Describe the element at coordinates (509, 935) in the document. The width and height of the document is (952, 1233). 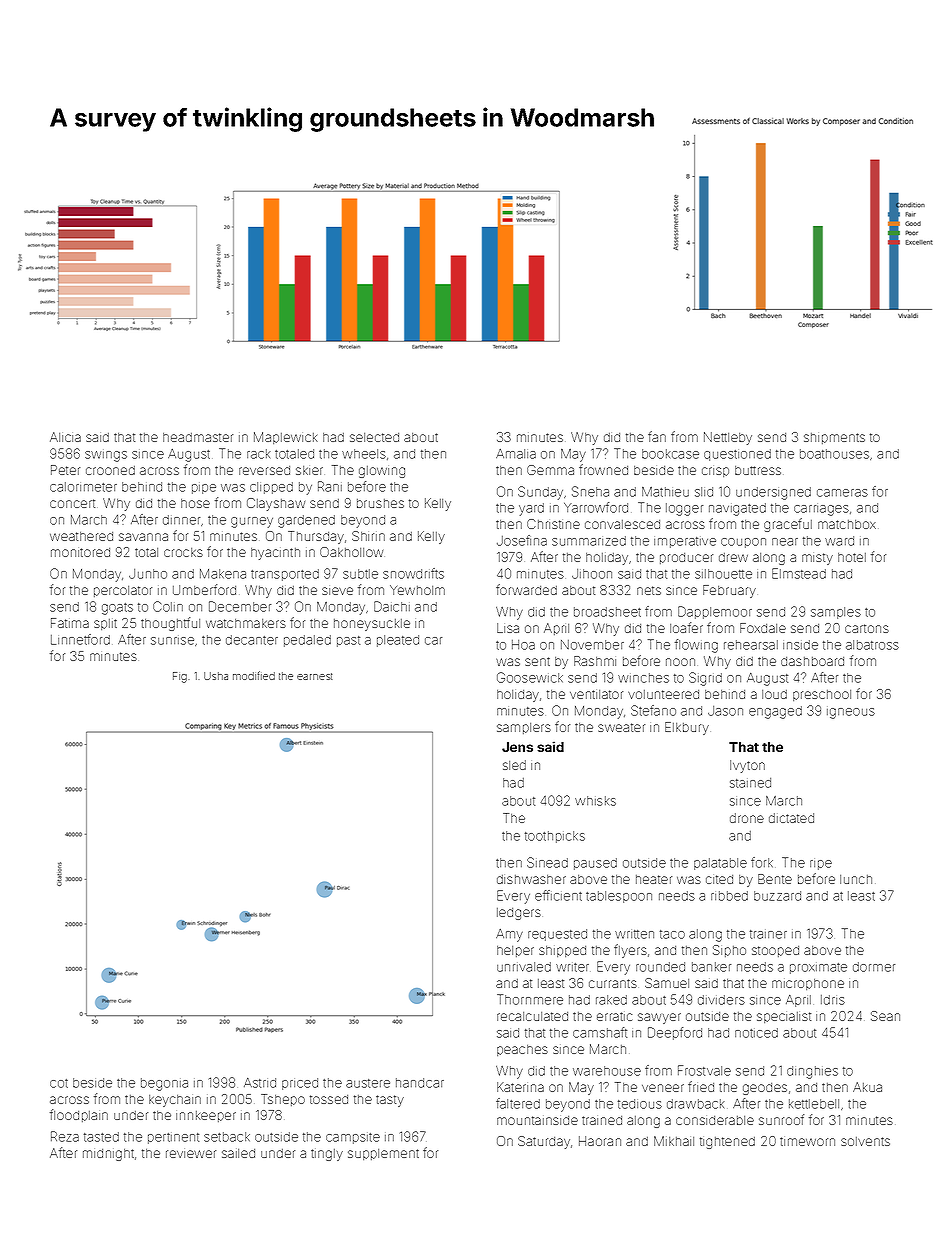
I see `Amy` at that location.
